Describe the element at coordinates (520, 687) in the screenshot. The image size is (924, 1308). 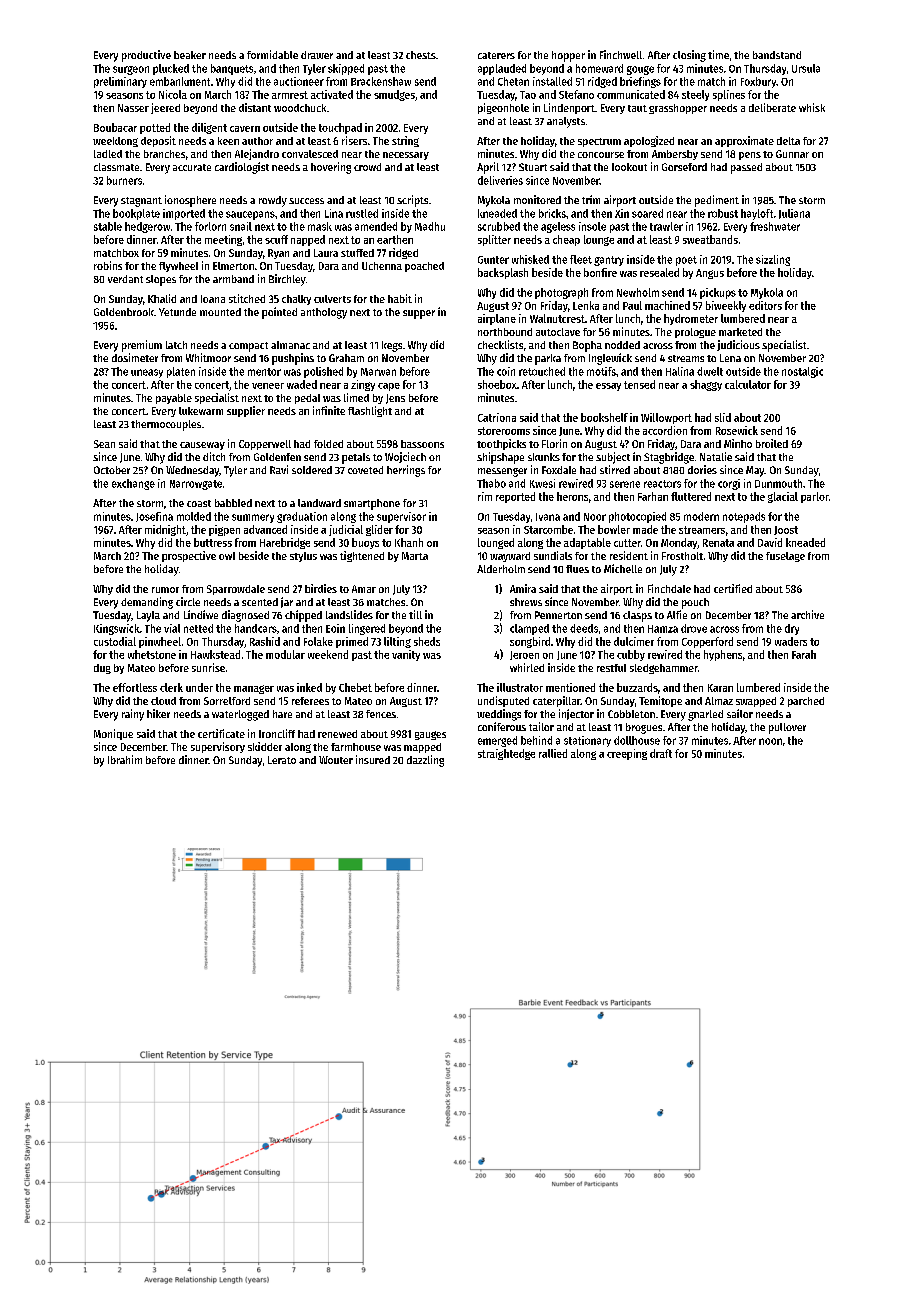
I see `illustrator` at that location.
